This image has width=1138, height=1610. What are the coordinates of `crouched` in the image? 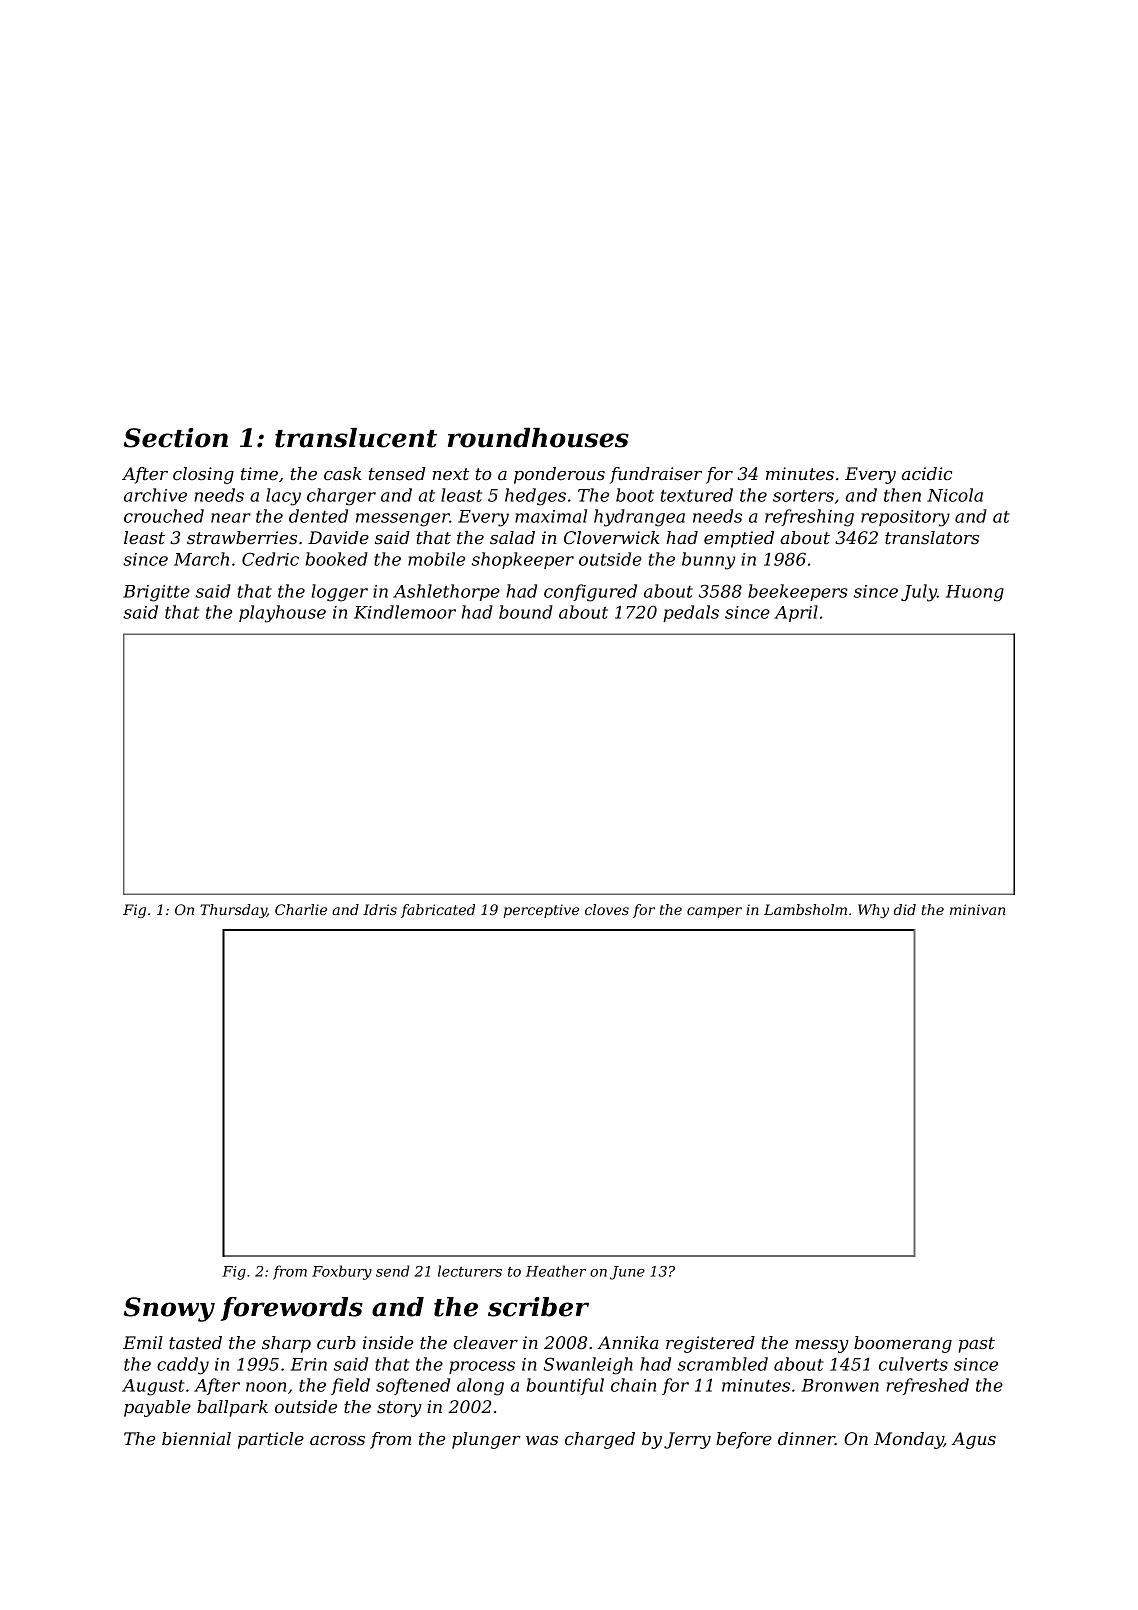 It's located at (164, 516).
